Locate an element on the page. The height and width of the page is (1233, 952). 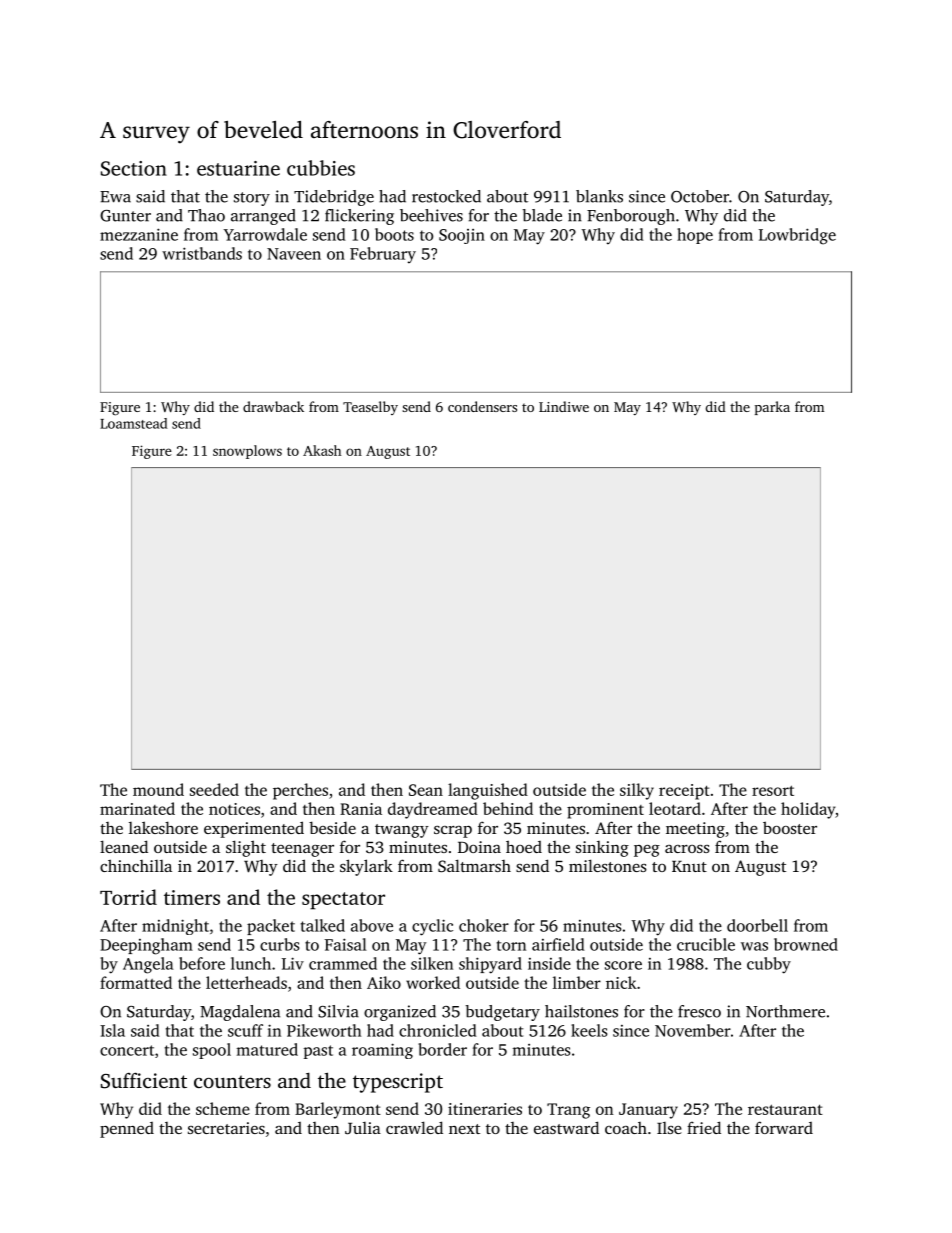
snowplows is located at coordinates (247, 452).
